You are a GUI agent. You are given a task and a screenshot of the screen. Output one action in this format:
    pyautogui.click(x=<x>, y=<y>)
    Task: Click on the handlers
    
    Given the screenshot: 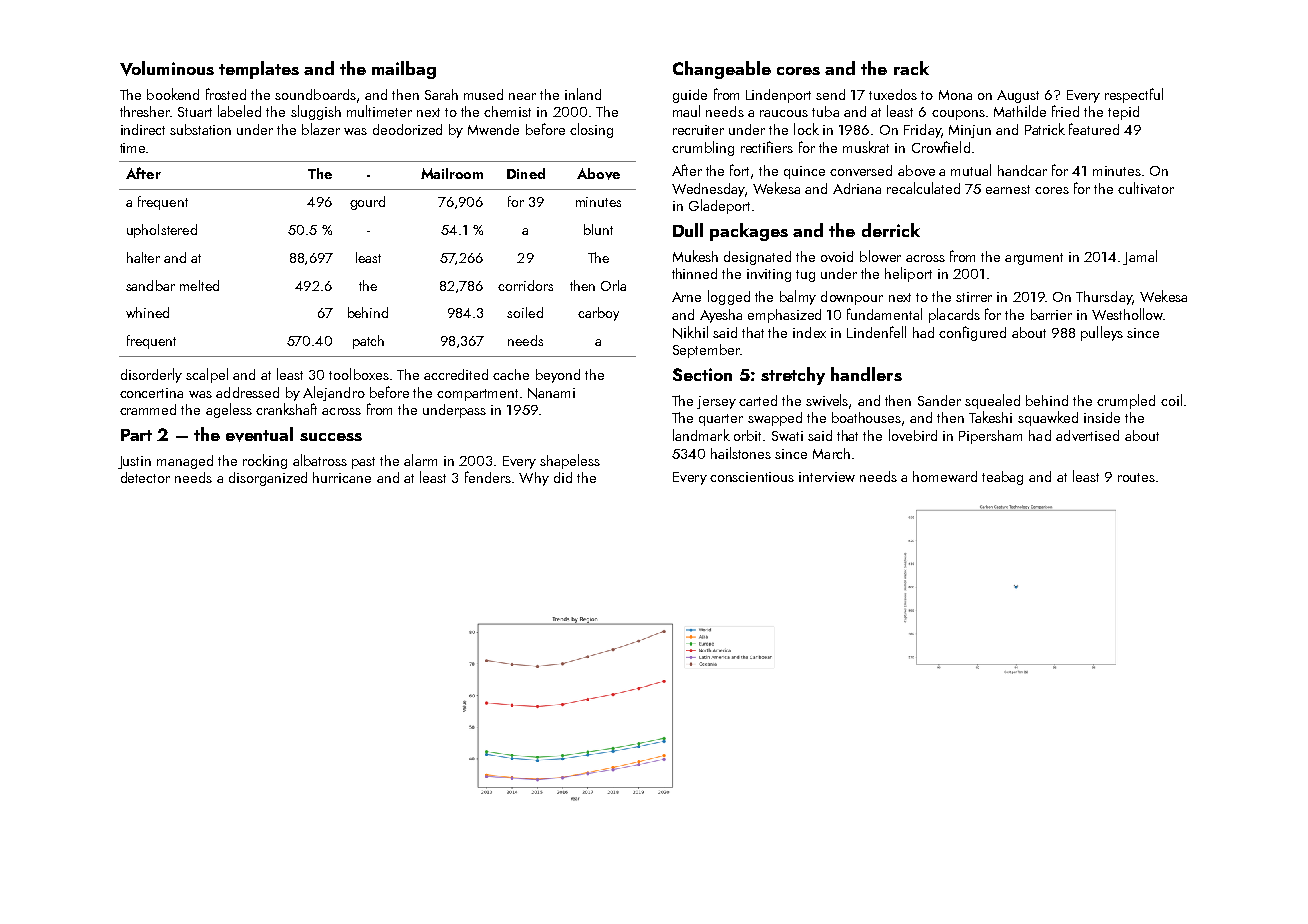 What is the action you would take?
    pyautogui.click(x=866, y=374)
